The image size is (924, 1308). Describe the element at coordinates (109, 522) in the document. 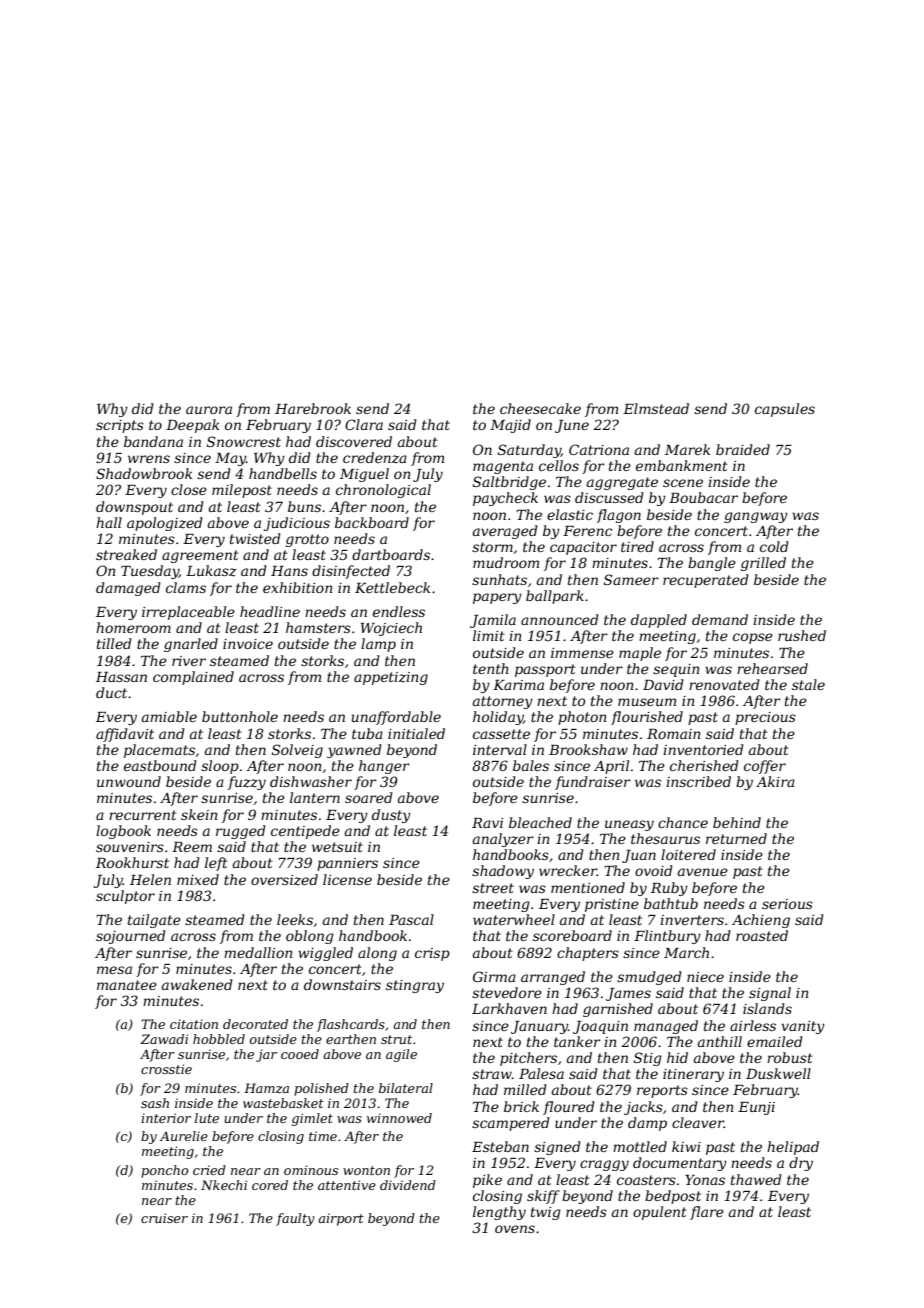

I see `hall` at that location.
